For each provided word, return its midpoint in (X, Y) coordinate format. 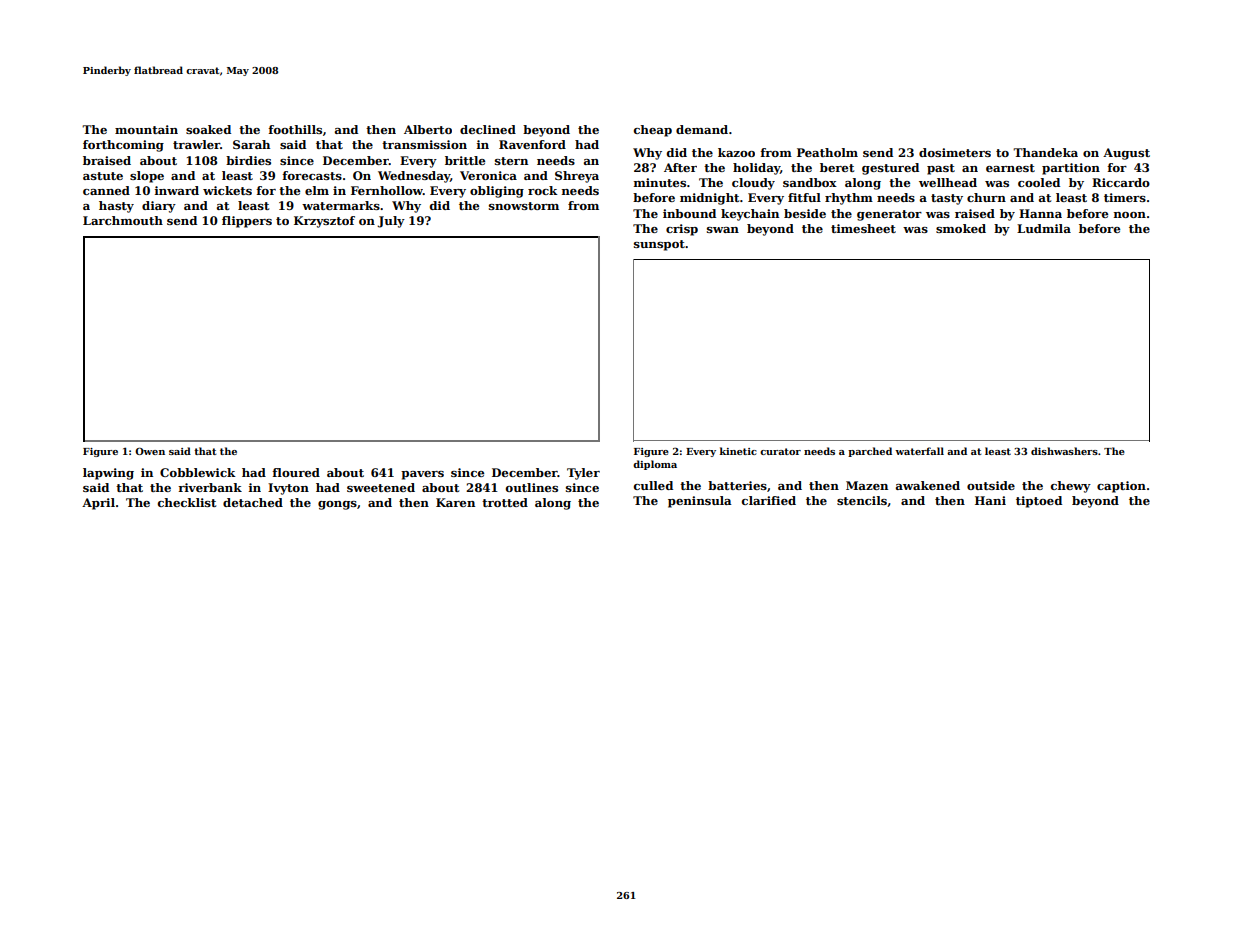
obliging (497, 192)
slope (147, 177)
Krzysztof (324, 222)
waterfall (919, 451)
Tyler (583, 474)
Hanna (1040, 213)
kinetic (738, 451)
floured (296, 472)
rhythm (849, 199)
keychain (750, 215)
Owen (150, 451)
